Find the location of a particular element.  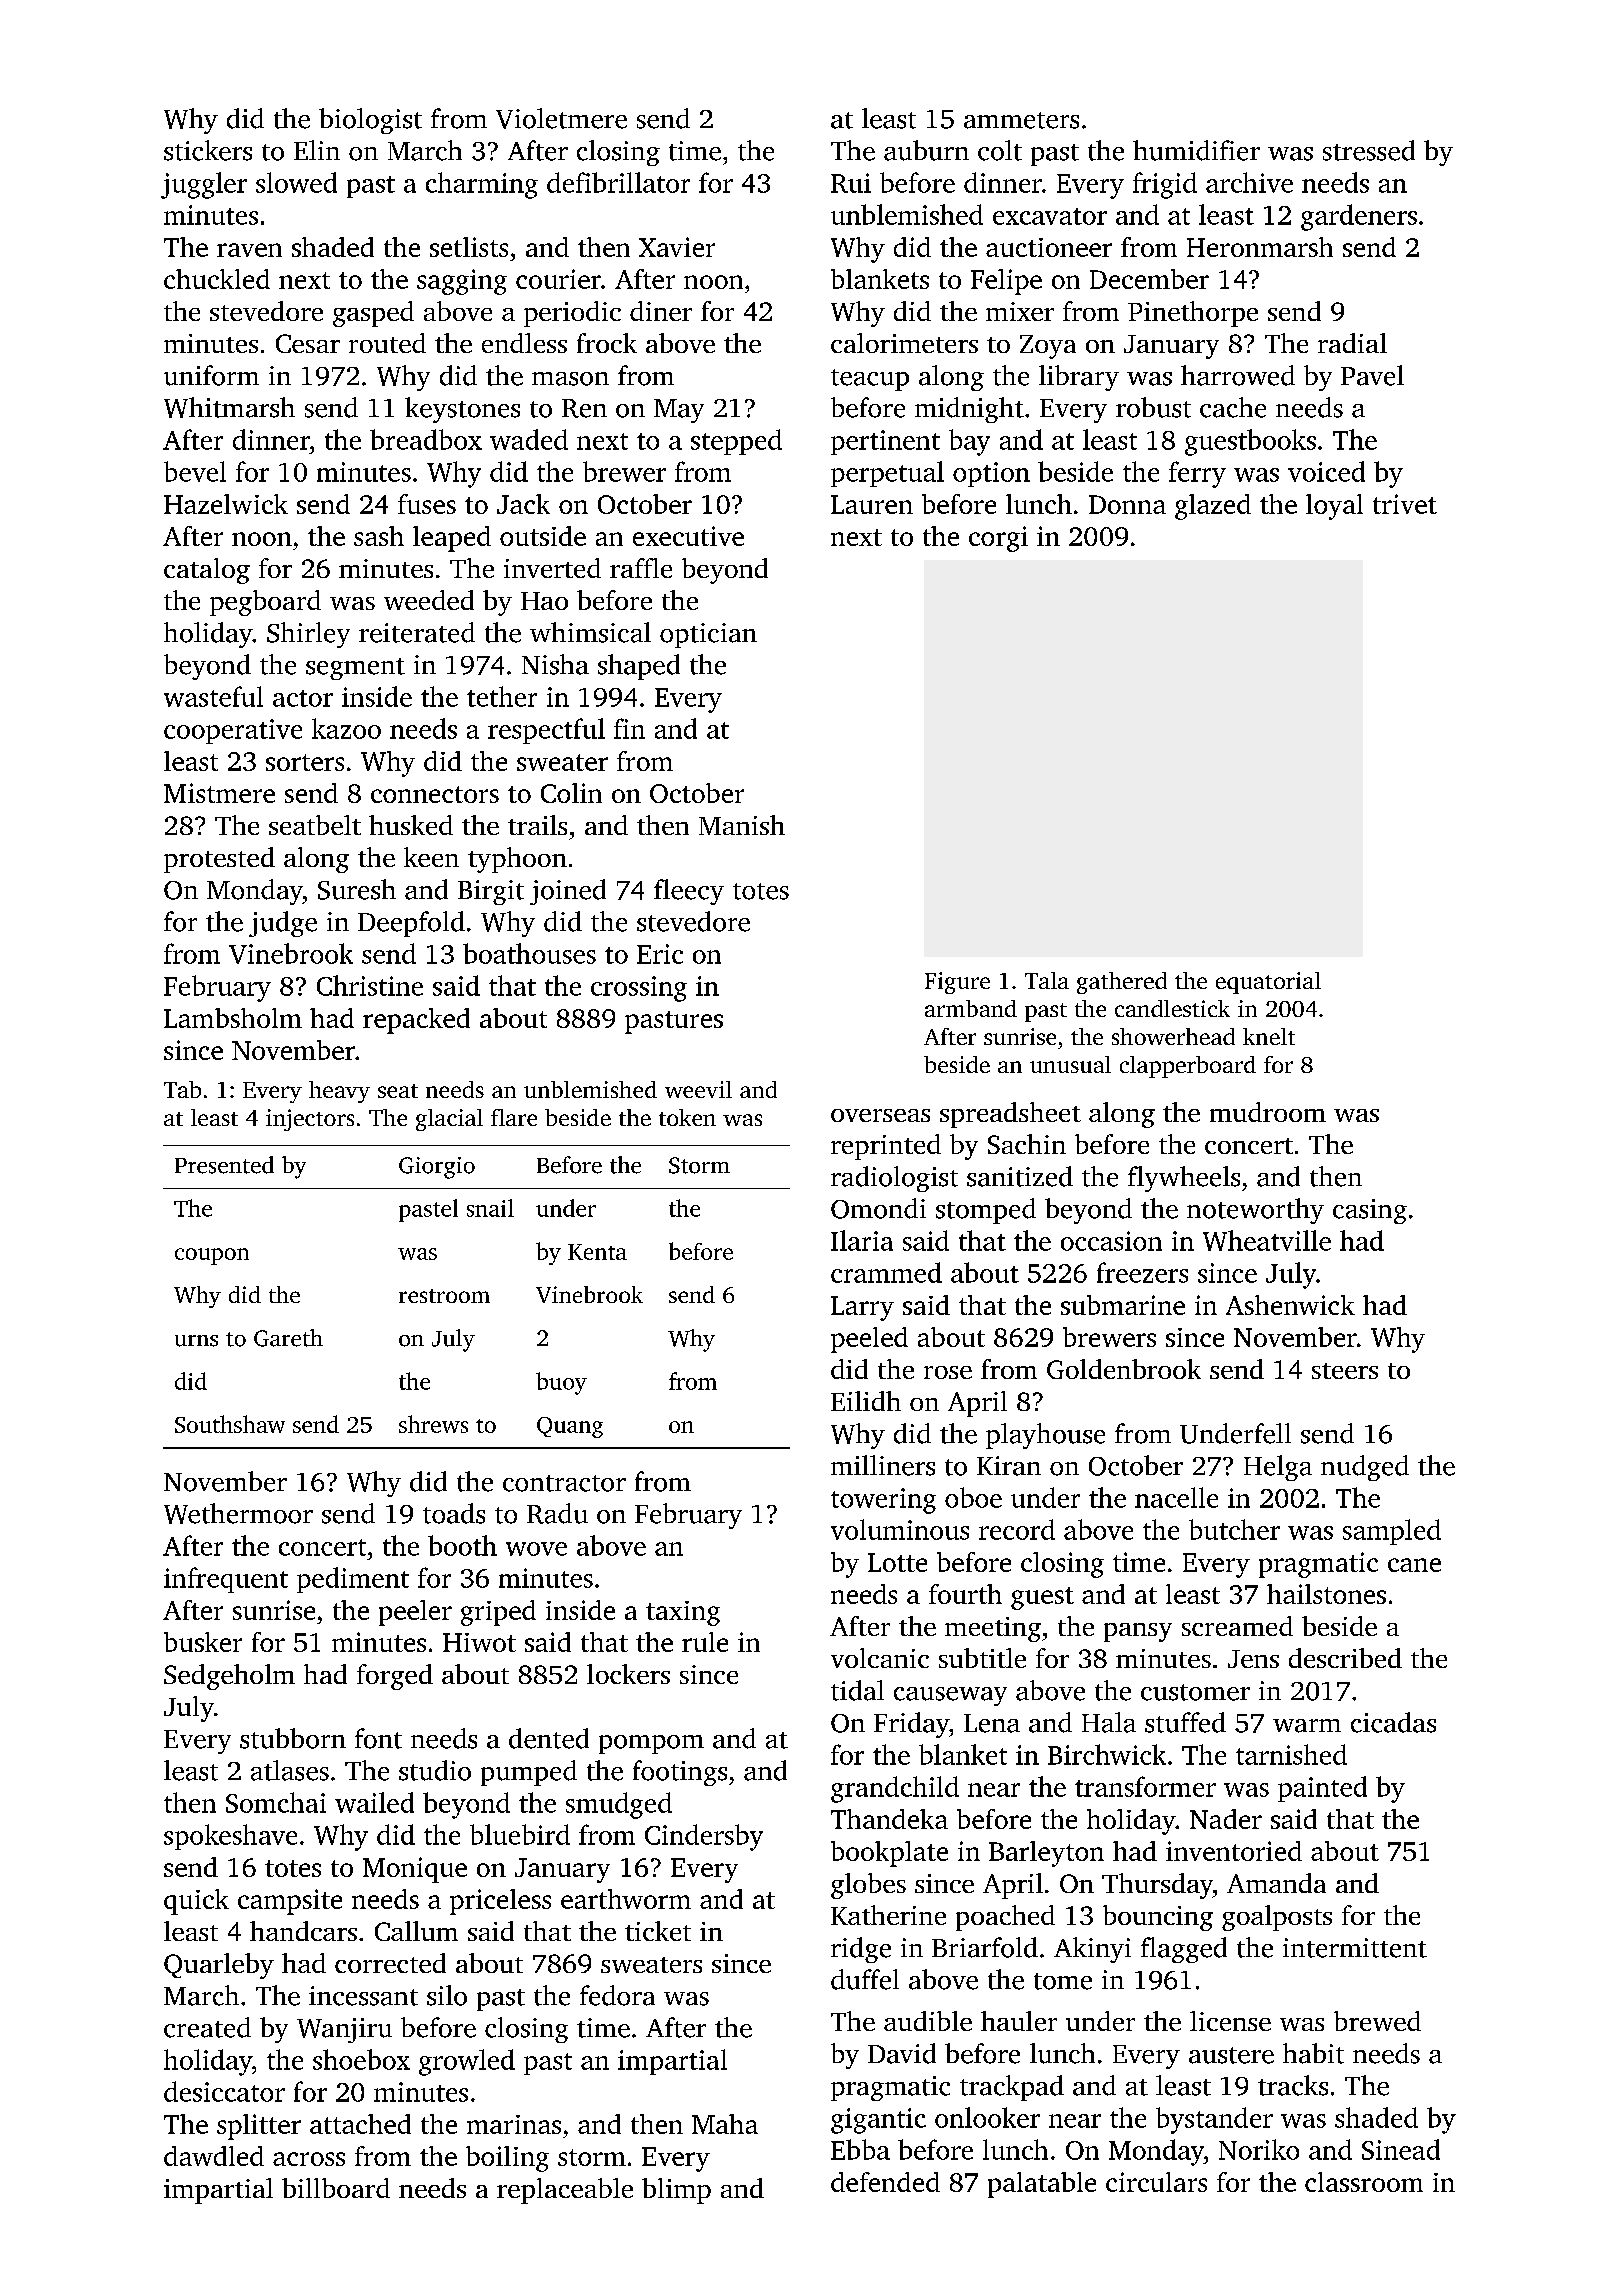

cache is located at coordinates (1233, 407).
